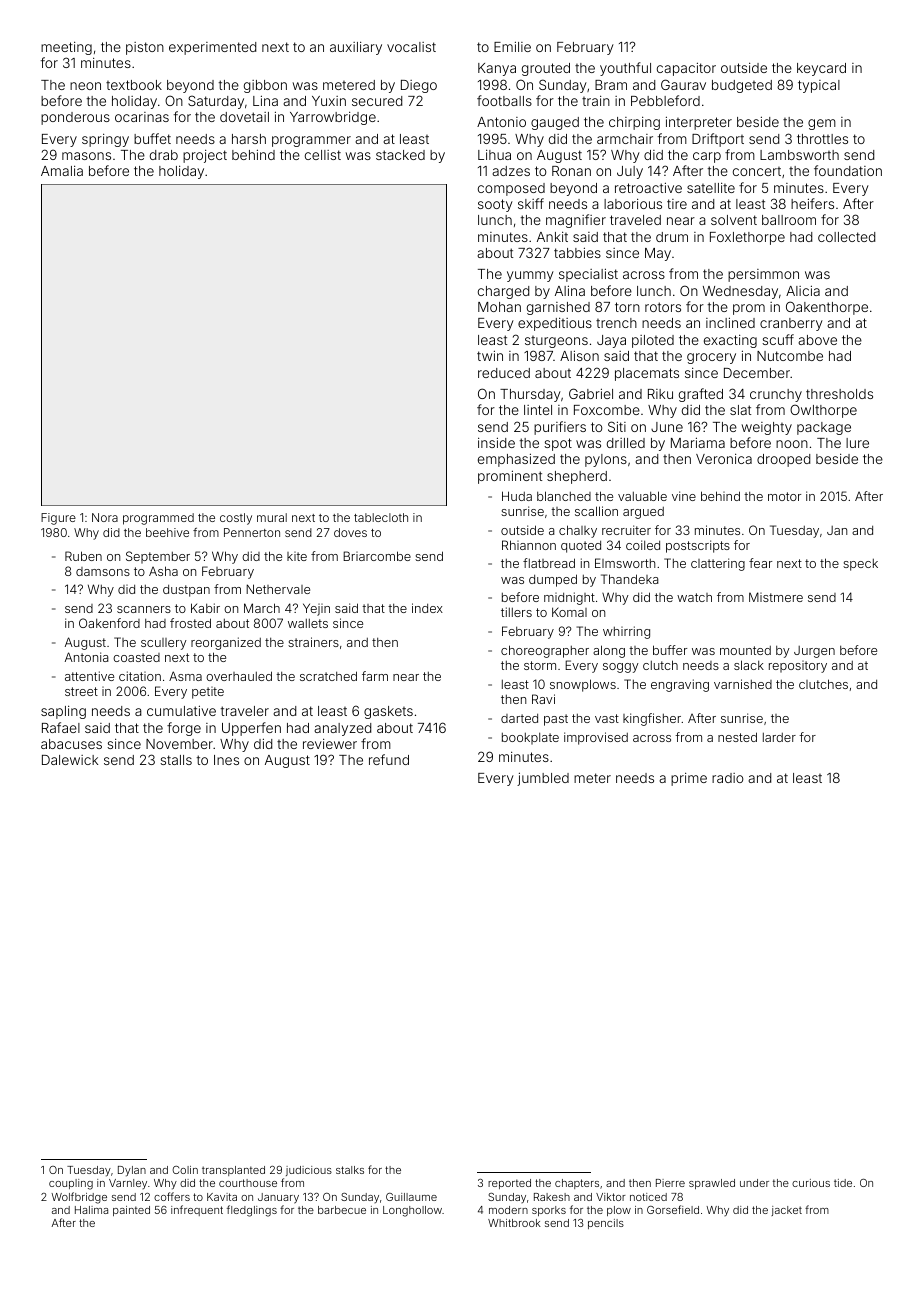 The height and width of the image is (1308, 924). What do you see at coordinates (66, 48) in the image?
I see `meeting` at bounding box center [66, 48].
